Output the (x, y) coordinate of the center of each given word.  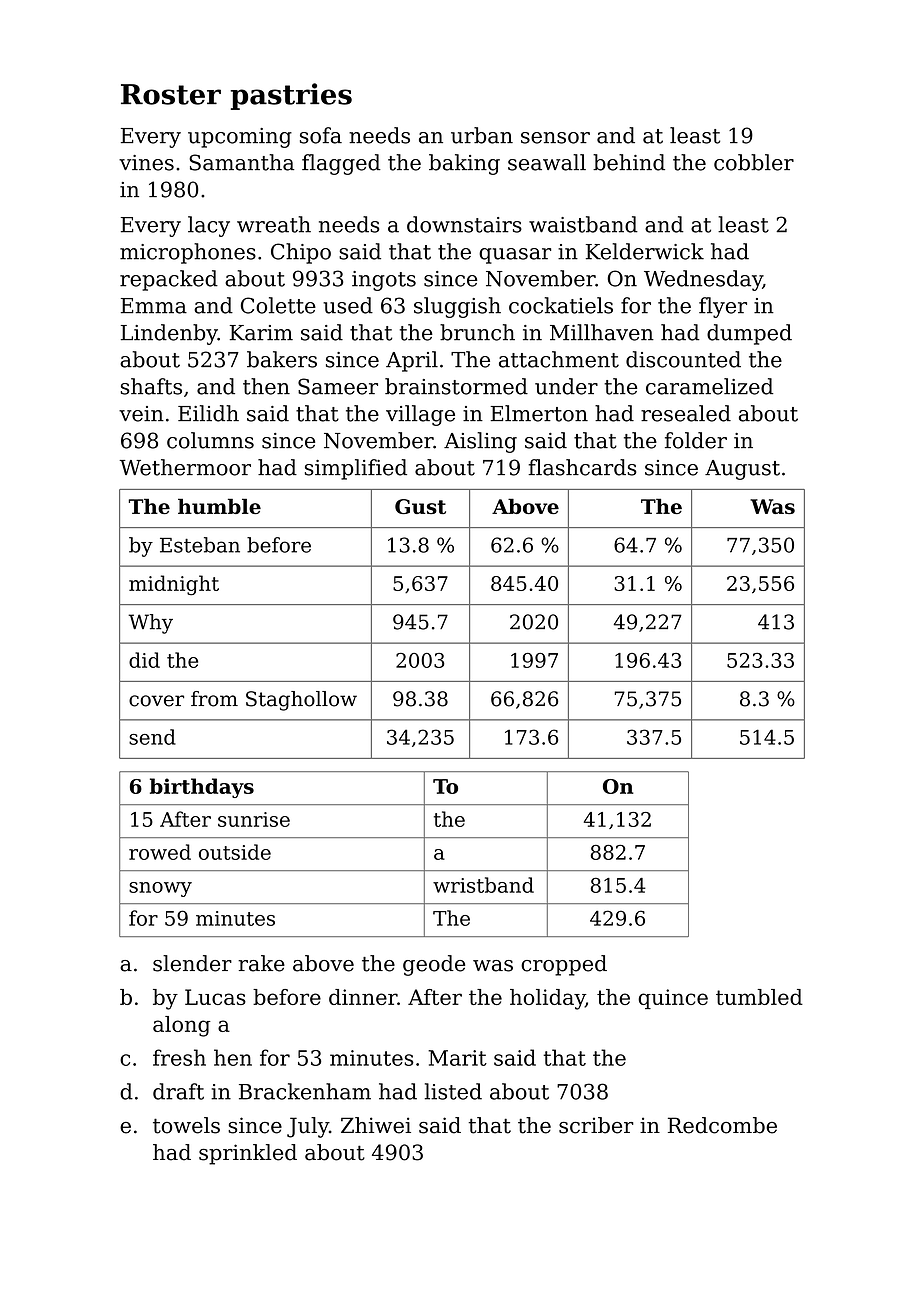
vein (141, 414)
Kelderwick (645, 251)
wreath (274, 224)
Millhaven (602, 332)
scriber (596, 1125)
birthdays (202, 788)
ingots (384, 281)
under (566, 386)
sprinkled (248, 1154)
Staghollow (301, 701)
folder (696, 440)
